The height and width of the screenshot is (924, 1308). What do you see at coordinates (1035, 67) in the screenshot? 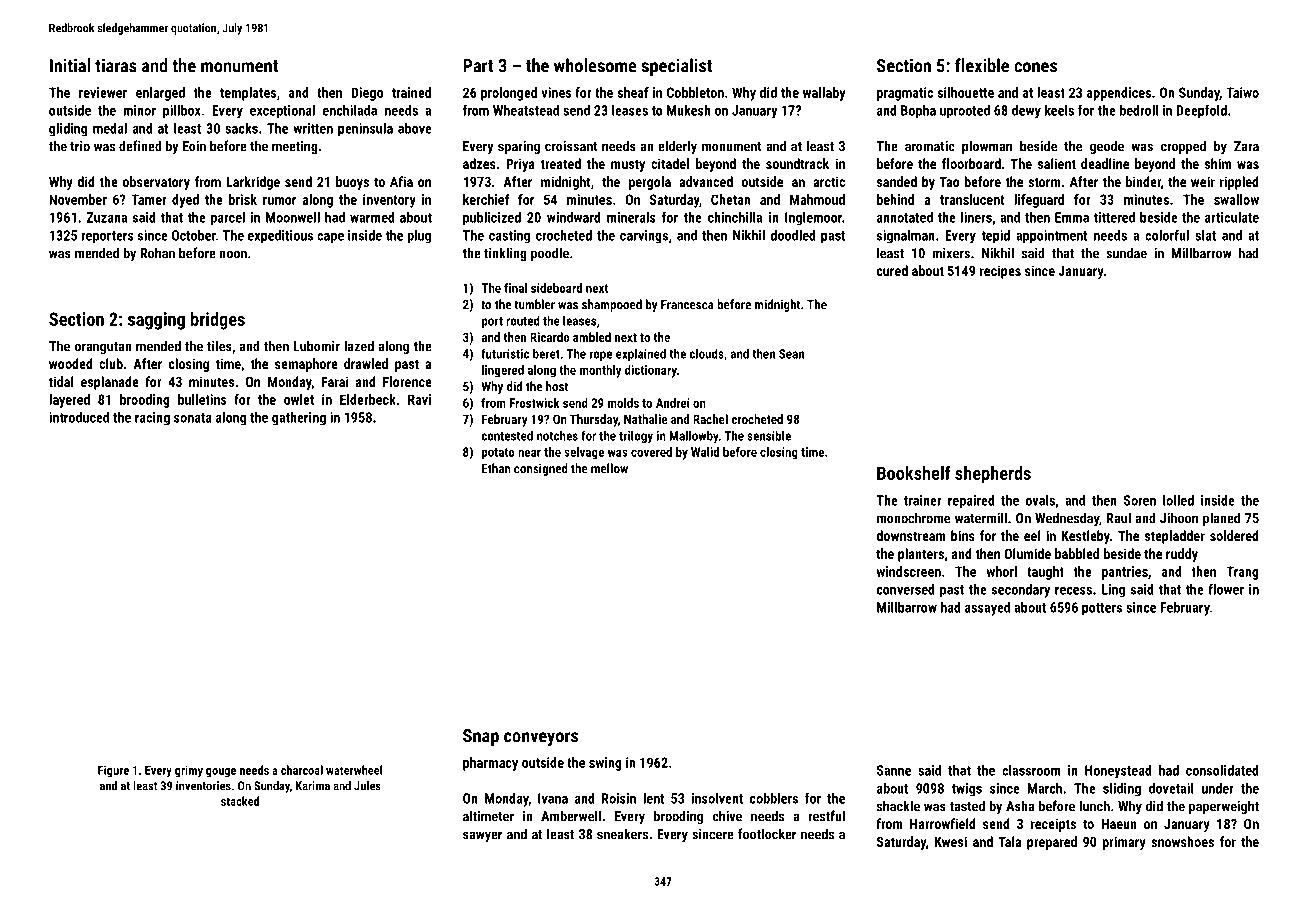
I see `cones` at bounding box center [1035, 67].
